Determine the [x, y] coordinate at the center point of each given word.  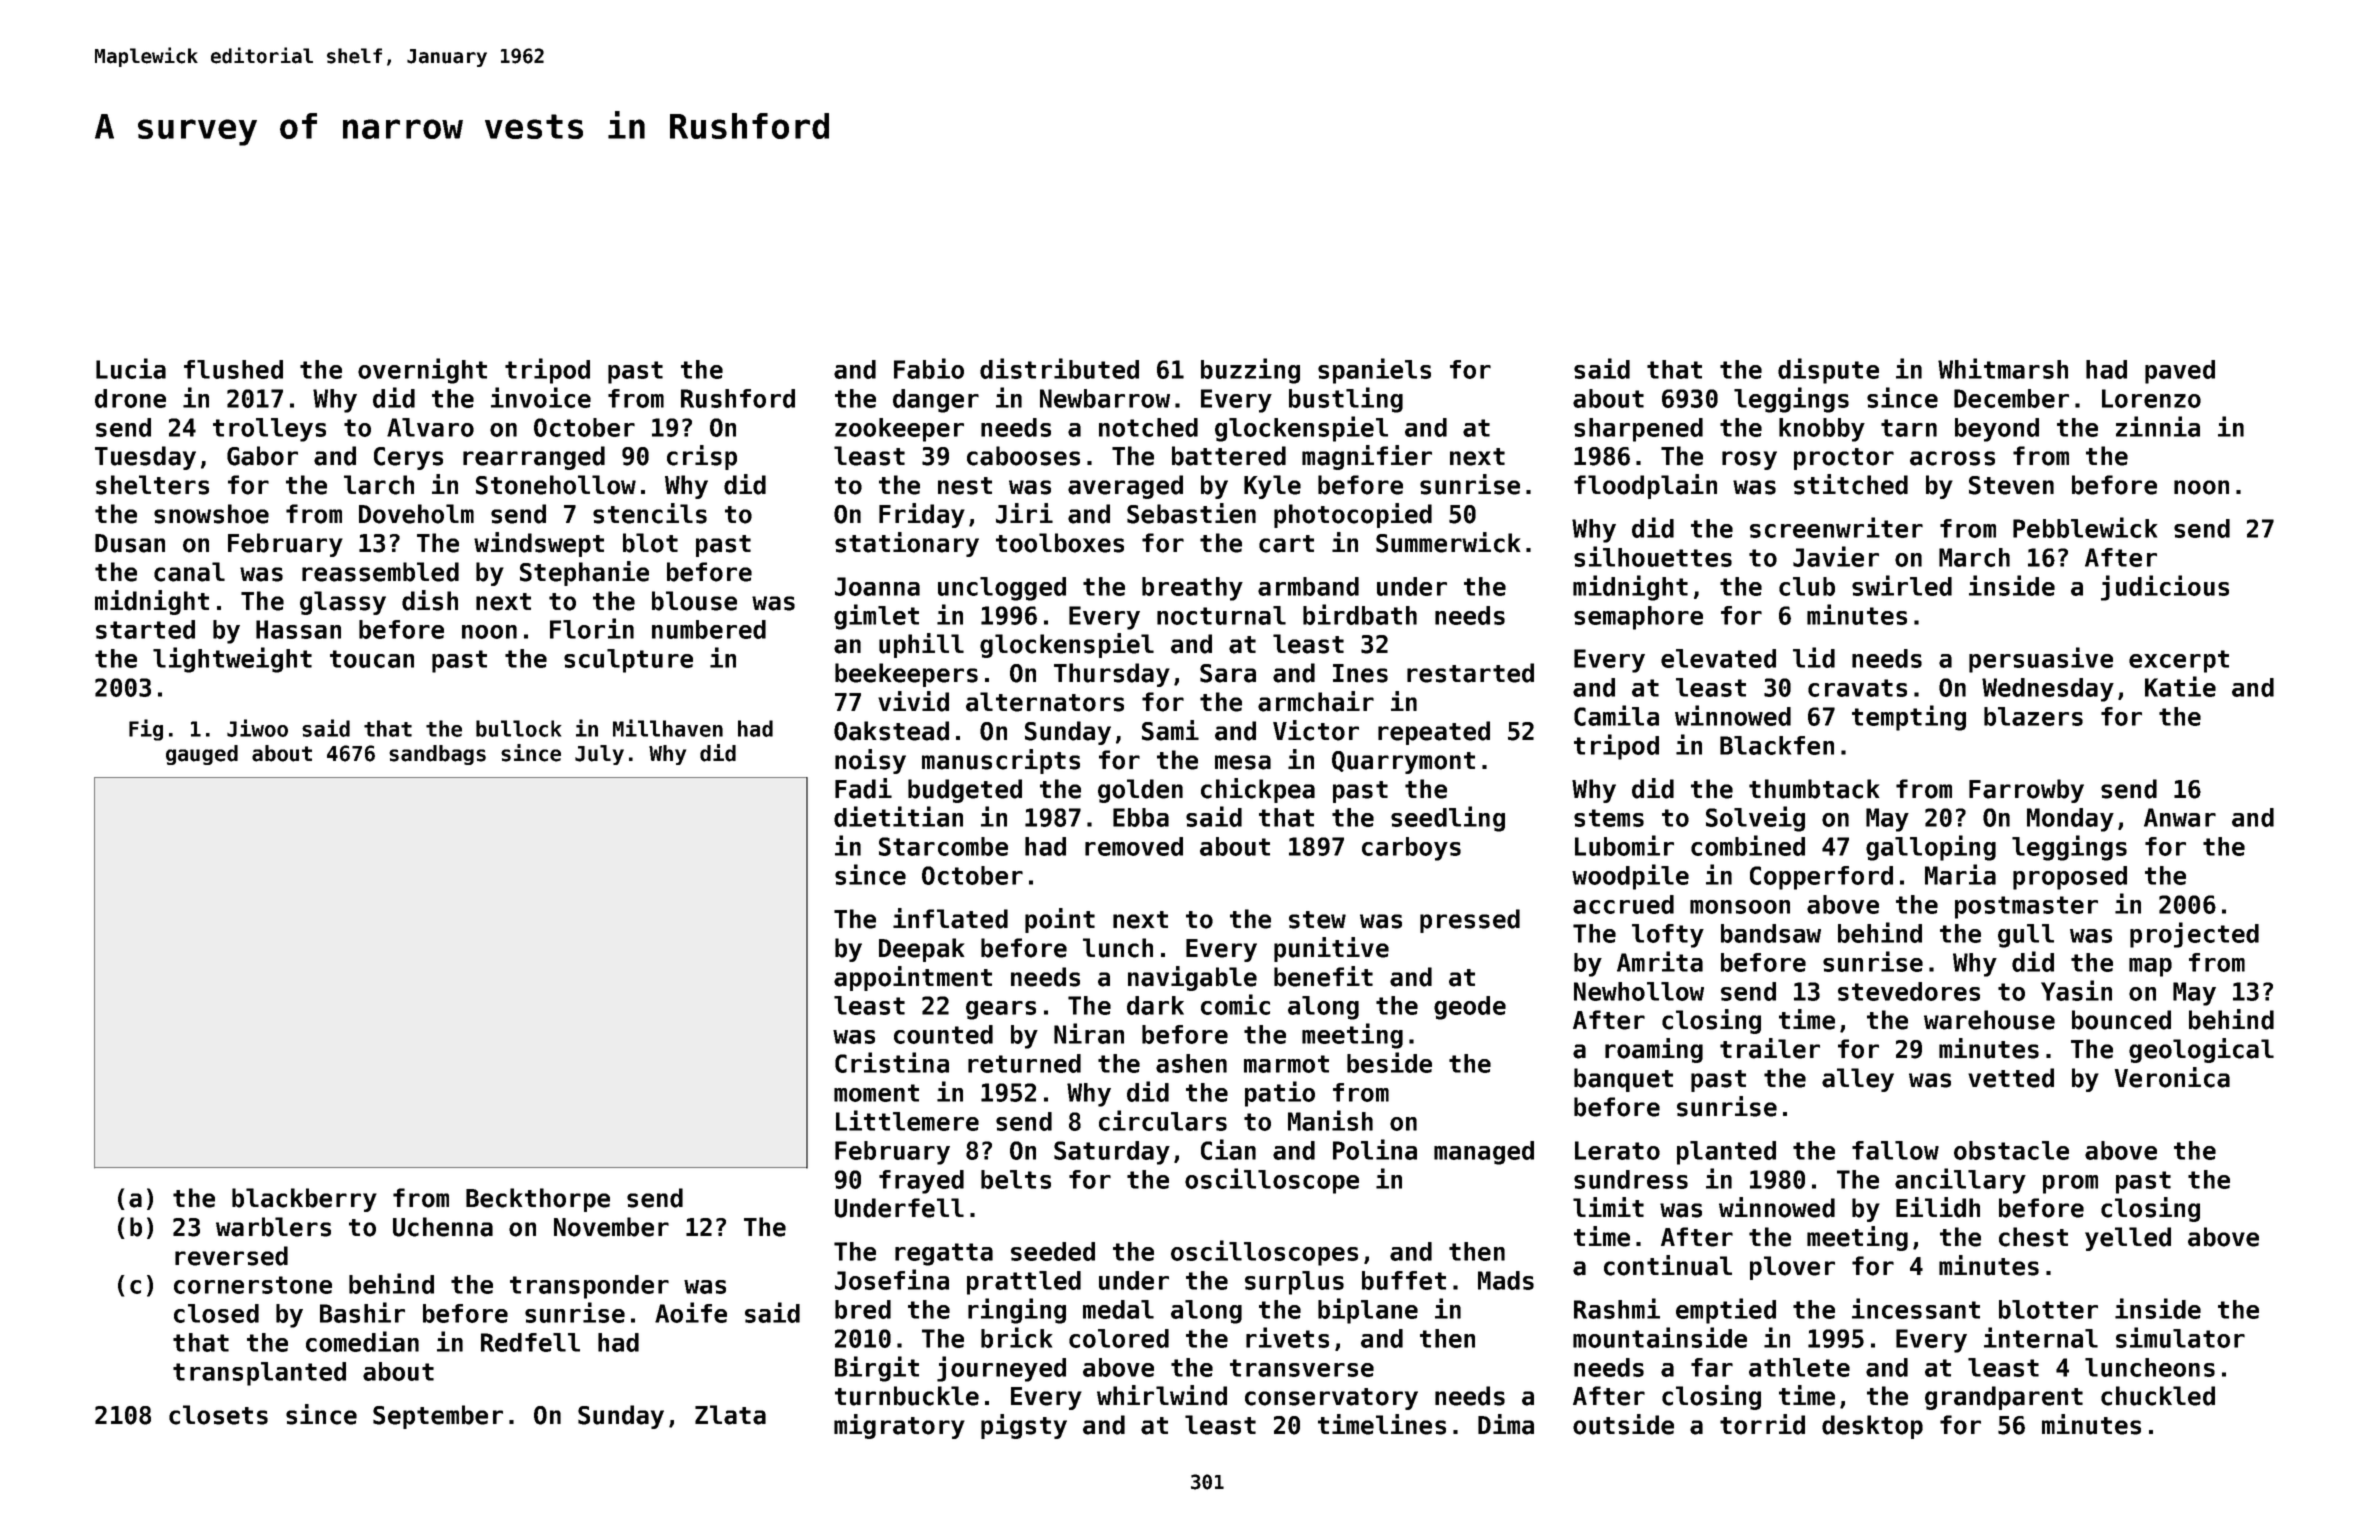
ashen [1191, 1063]
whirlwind [1162, 1395]
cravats [1857, 688]
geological [2201, 1050]
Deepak [922, 950]
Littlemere [907, 1120]
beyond [1997, 430]
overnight [422, 371]
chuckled [2158, 1396]
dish [430, 600]
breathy [1192, 589]
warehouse [1989, 1020]
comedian [362, 1341]
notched [1148, 427]
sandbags [437, 755]
